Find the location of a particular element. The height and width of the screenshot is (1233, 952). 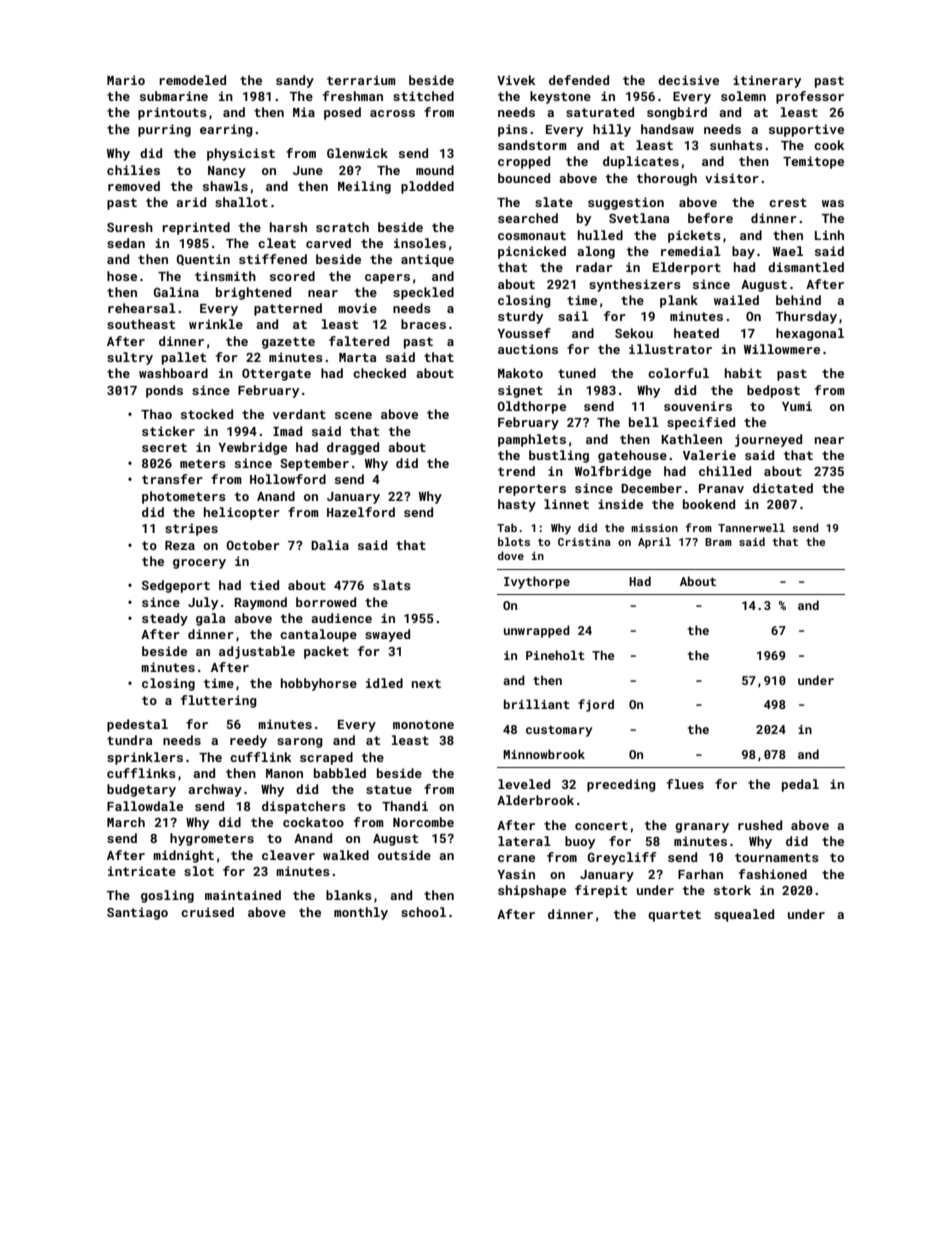

printouts is located at coordinates (172, 113).
